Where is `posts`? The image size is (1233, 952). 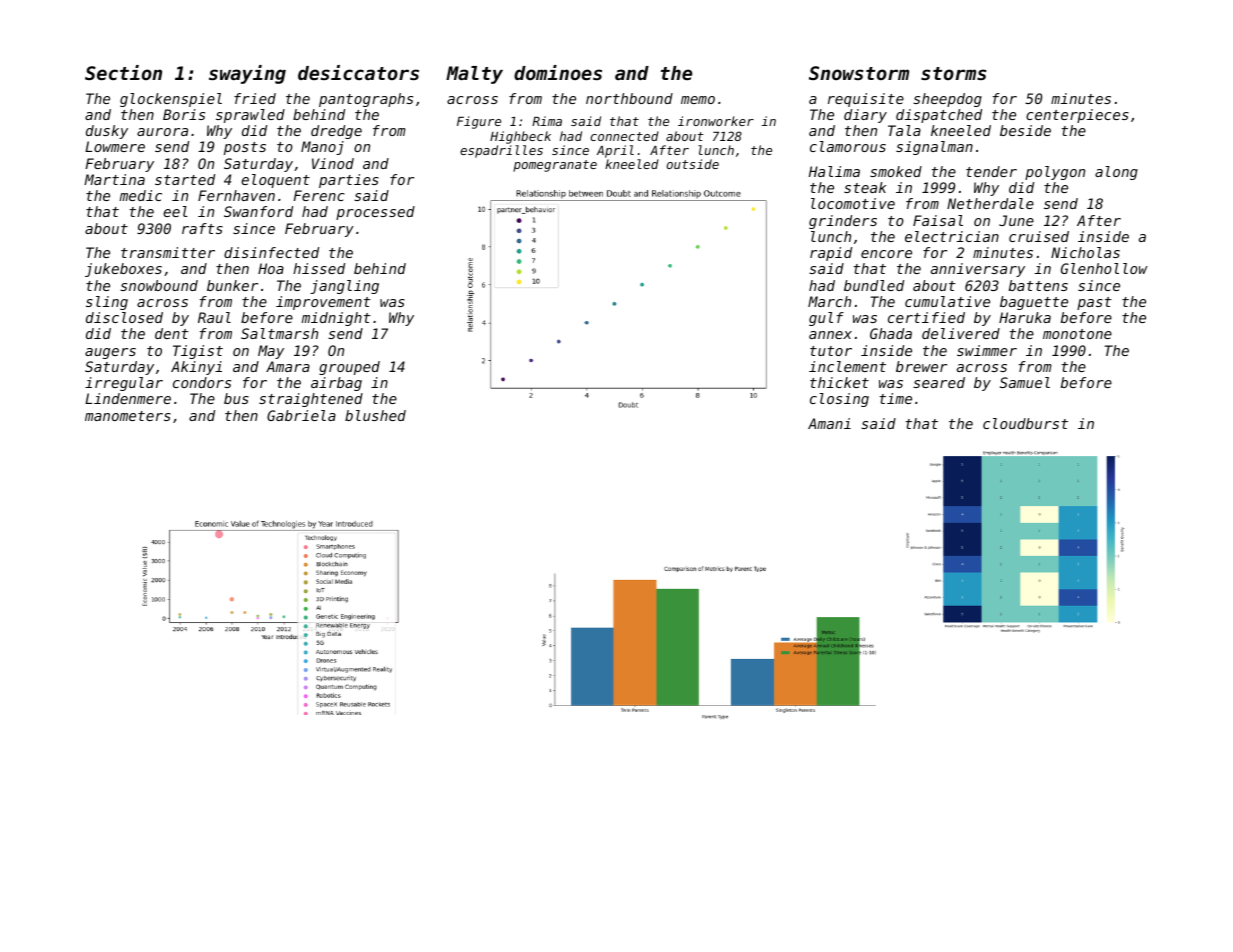 posts is located at coordinates (245, 148).
